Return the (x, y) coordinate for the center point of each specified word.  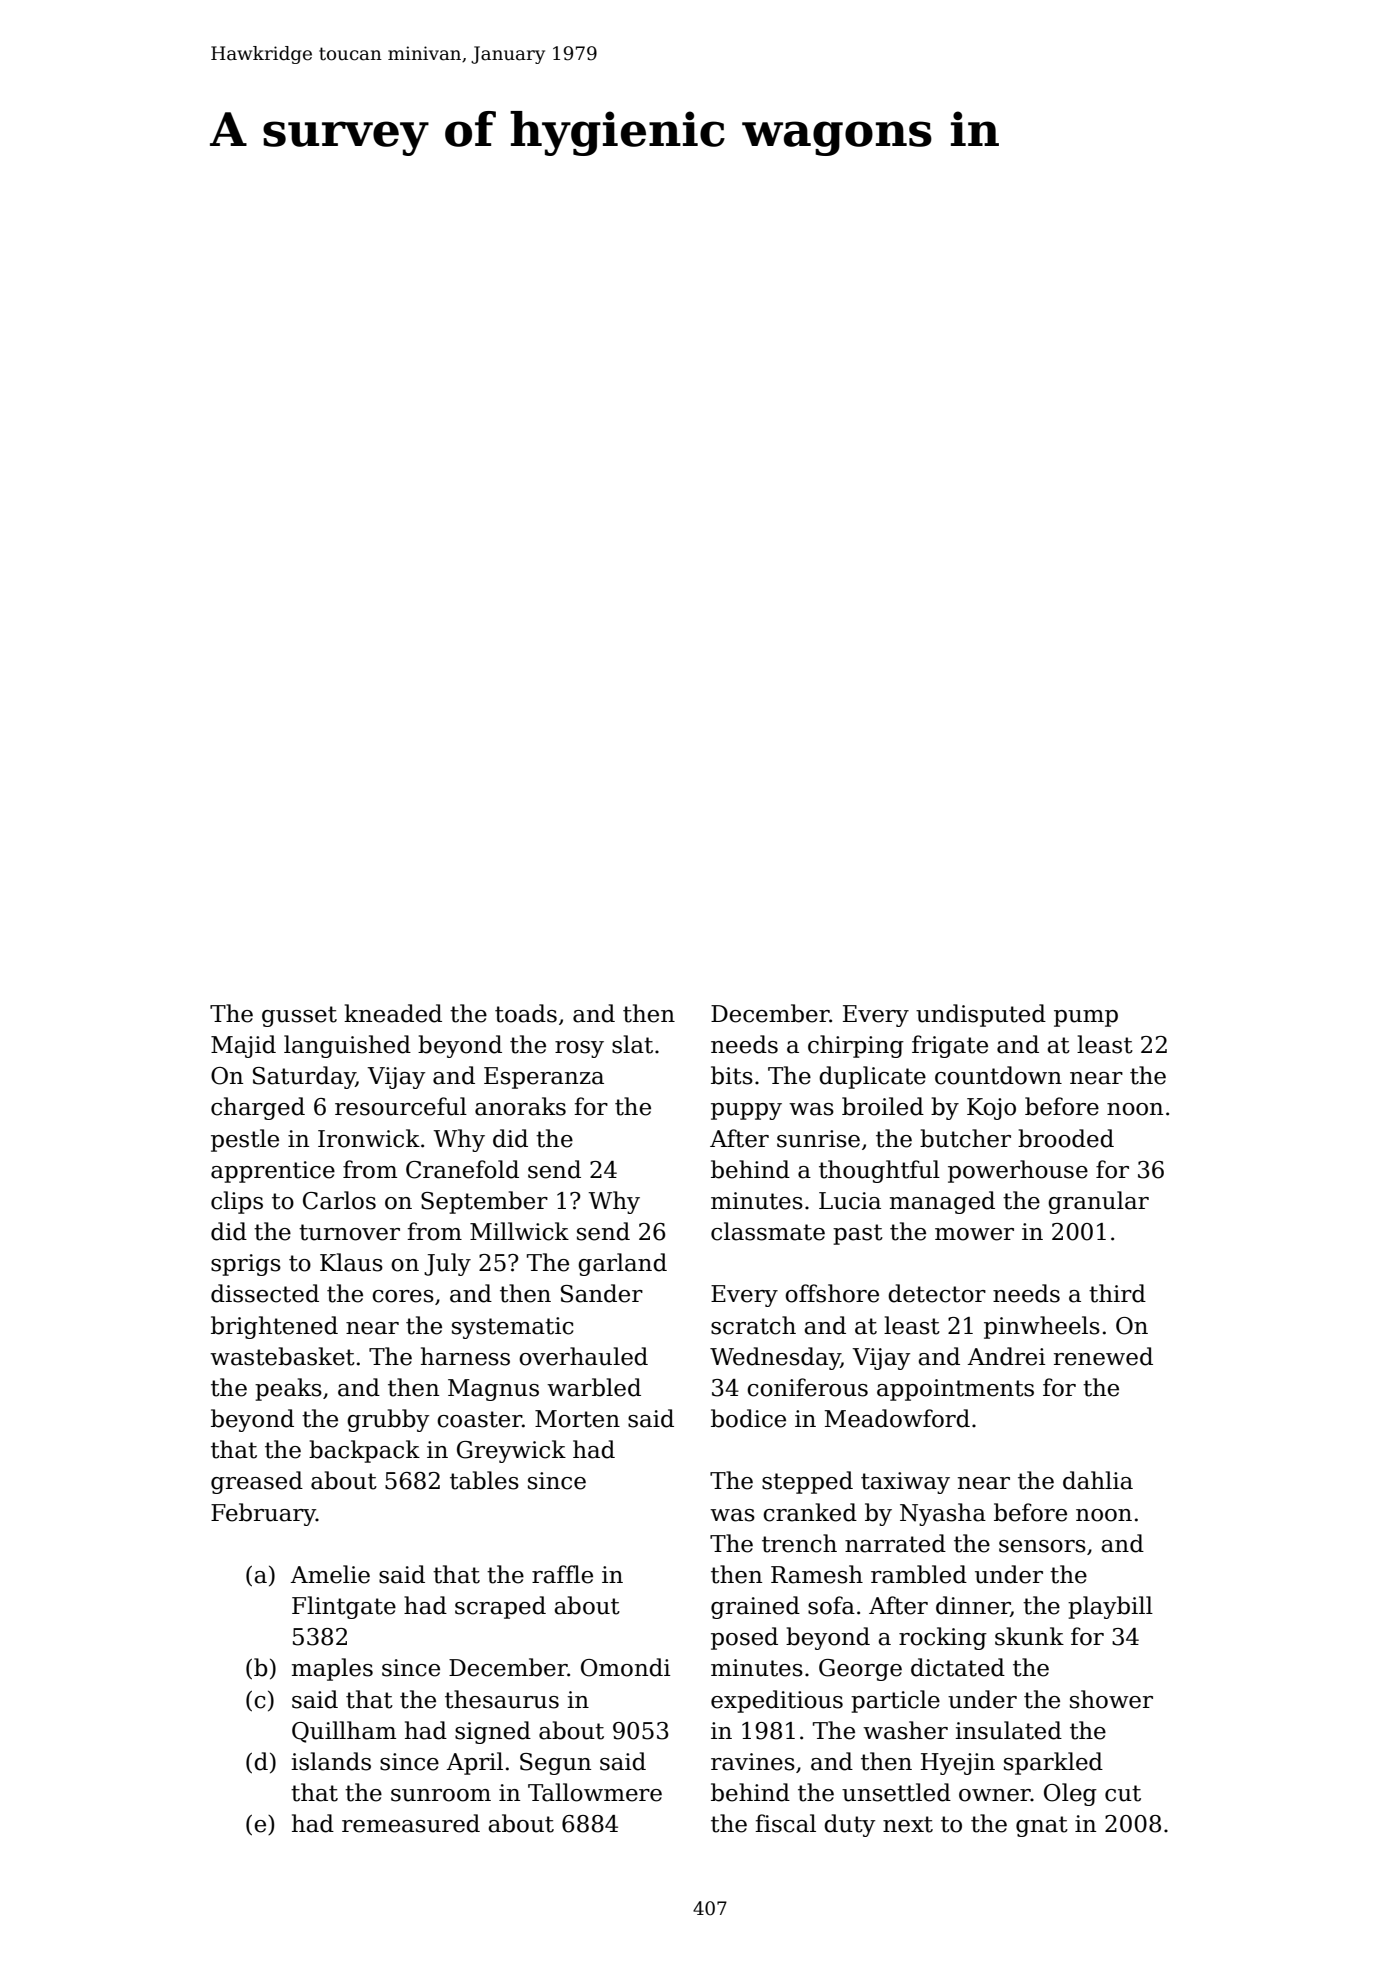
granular (1098, 1202)
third (1117, 1293)
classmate (768, 1231)
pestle (245, 1140)
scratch (753, 1325)
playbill (1110, 1607)
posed (744, 1638)
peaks (288, 1389)
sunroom (441, 1795)
